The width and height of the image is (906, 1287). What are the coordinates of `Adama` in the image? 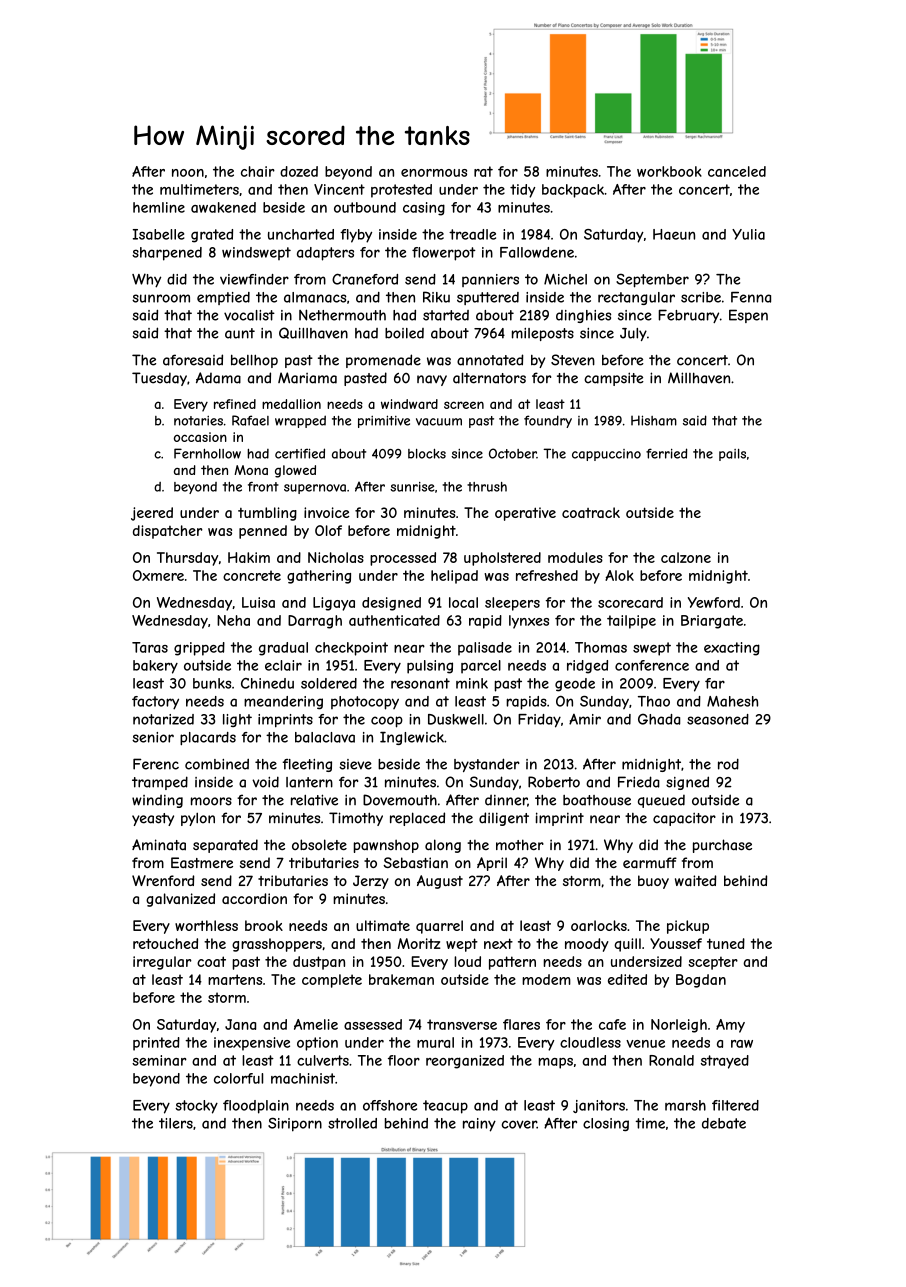 It's located at (218, 378).
